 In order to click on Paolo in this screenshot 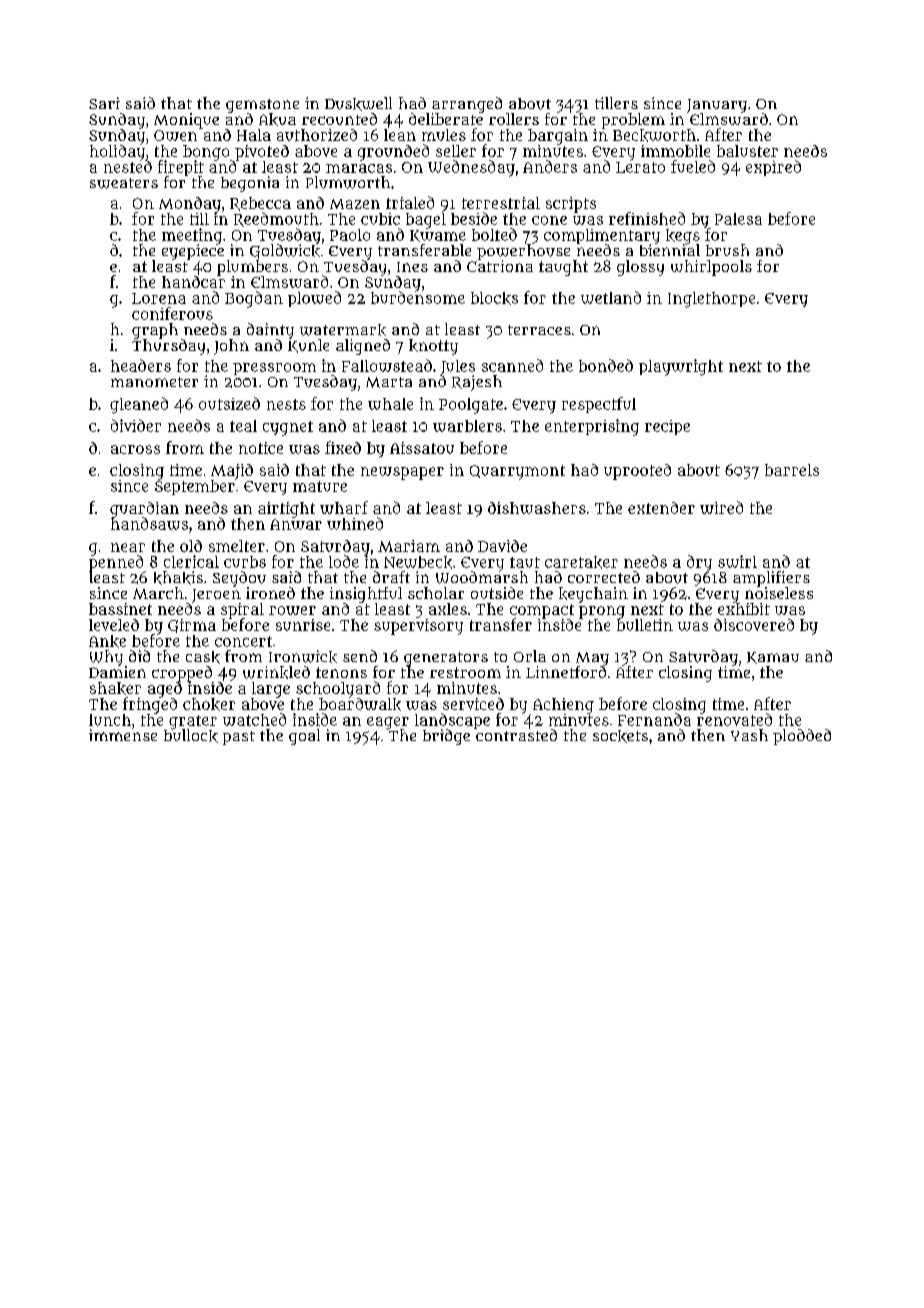, I will do `click(350, 235)`.
